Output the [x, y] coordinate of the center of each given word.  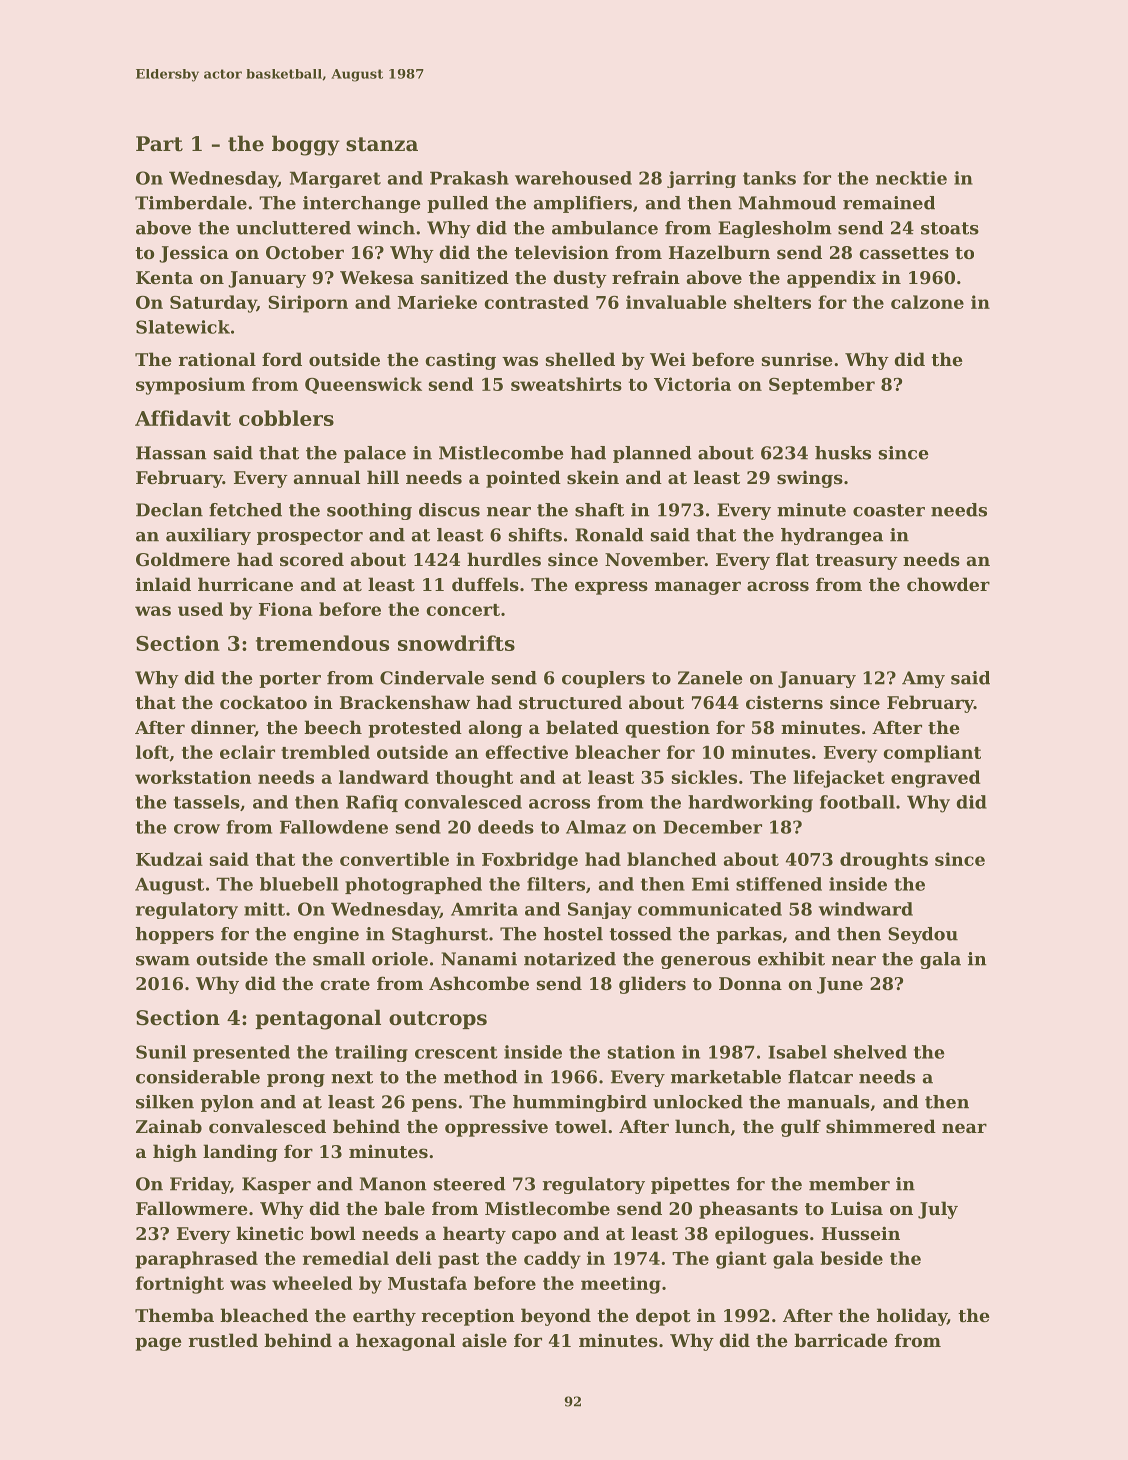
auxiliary [208, 536]
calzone [927, 302]
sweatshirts [566, 384]
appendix [831, 279]
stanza [382, 144]
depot [663, 1317]
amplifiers [583, 204]
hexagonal [405, 1342]
